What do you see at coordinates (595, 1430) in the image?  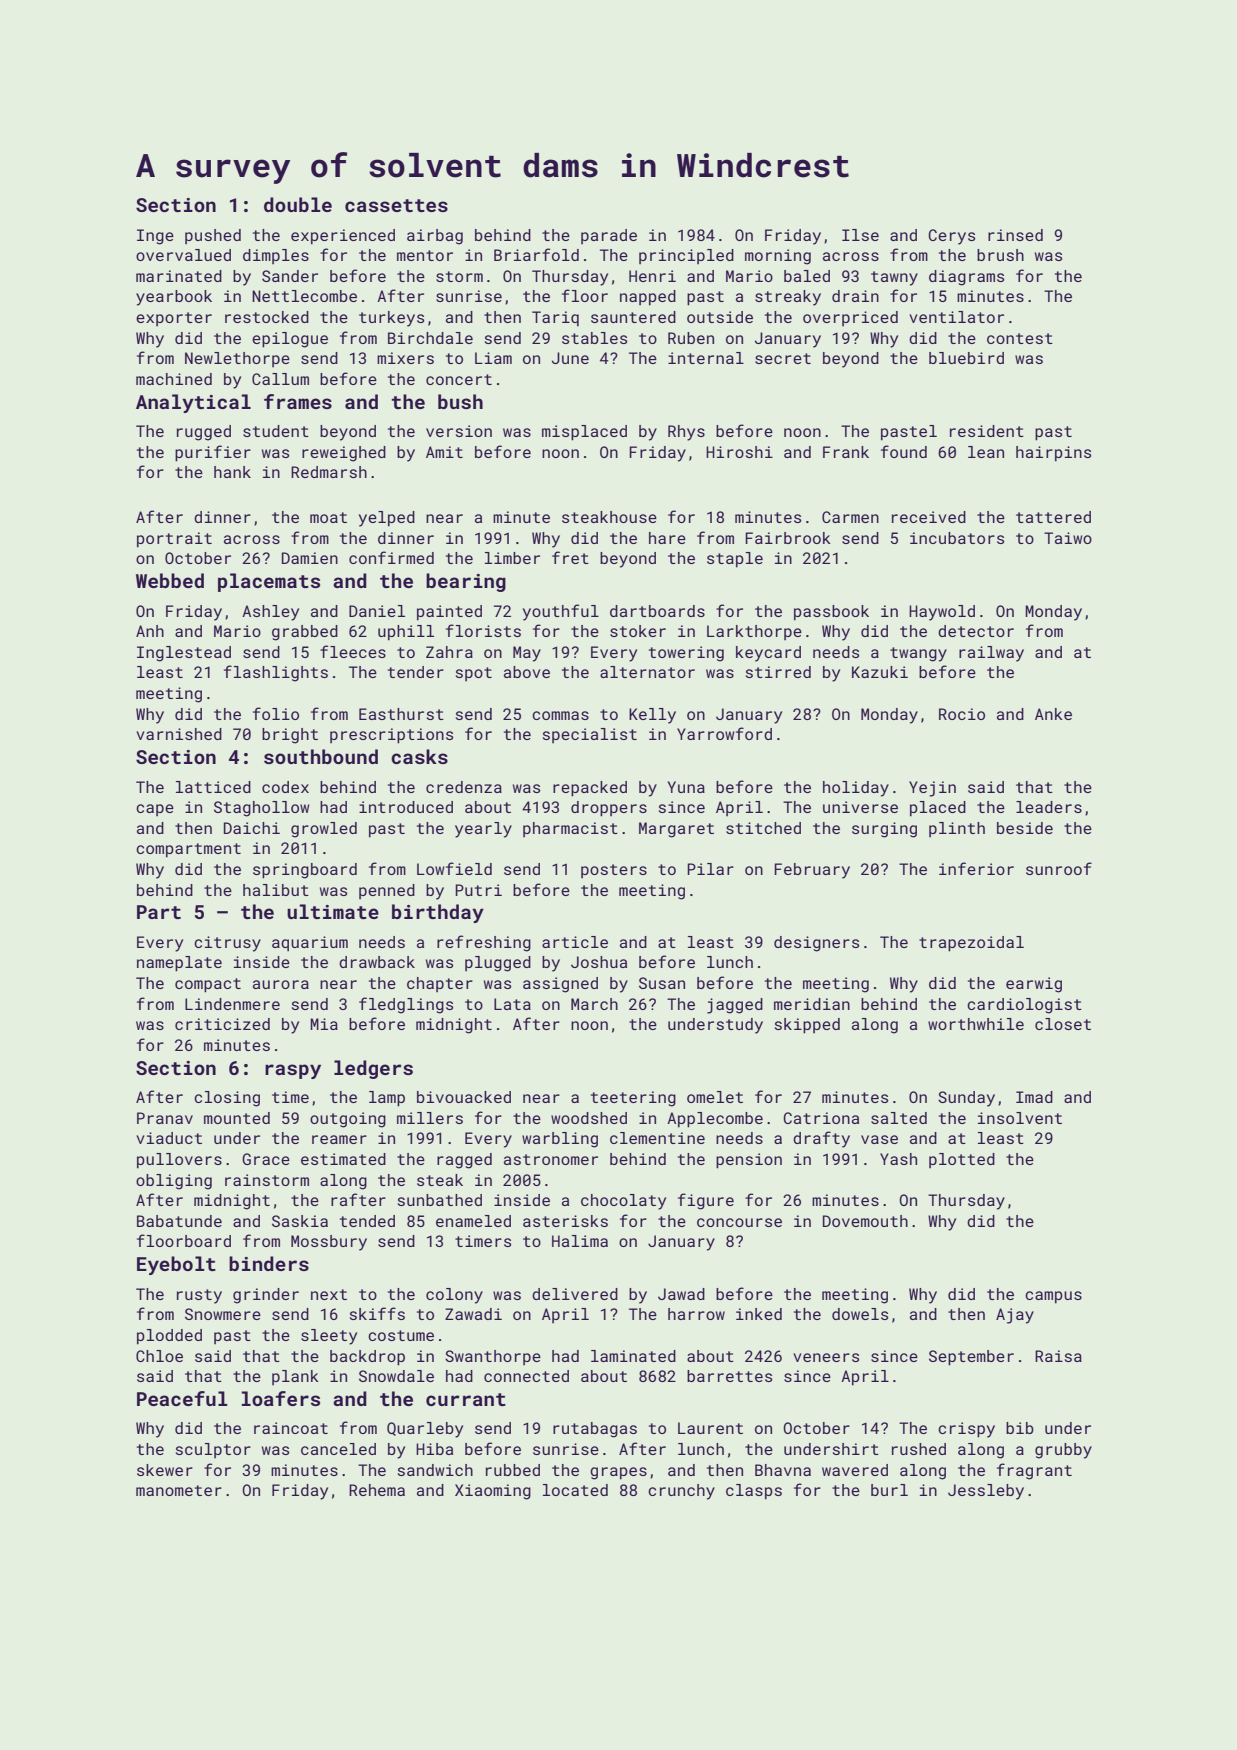 I see `rutabagas` at bounding box center [595, 1430].
